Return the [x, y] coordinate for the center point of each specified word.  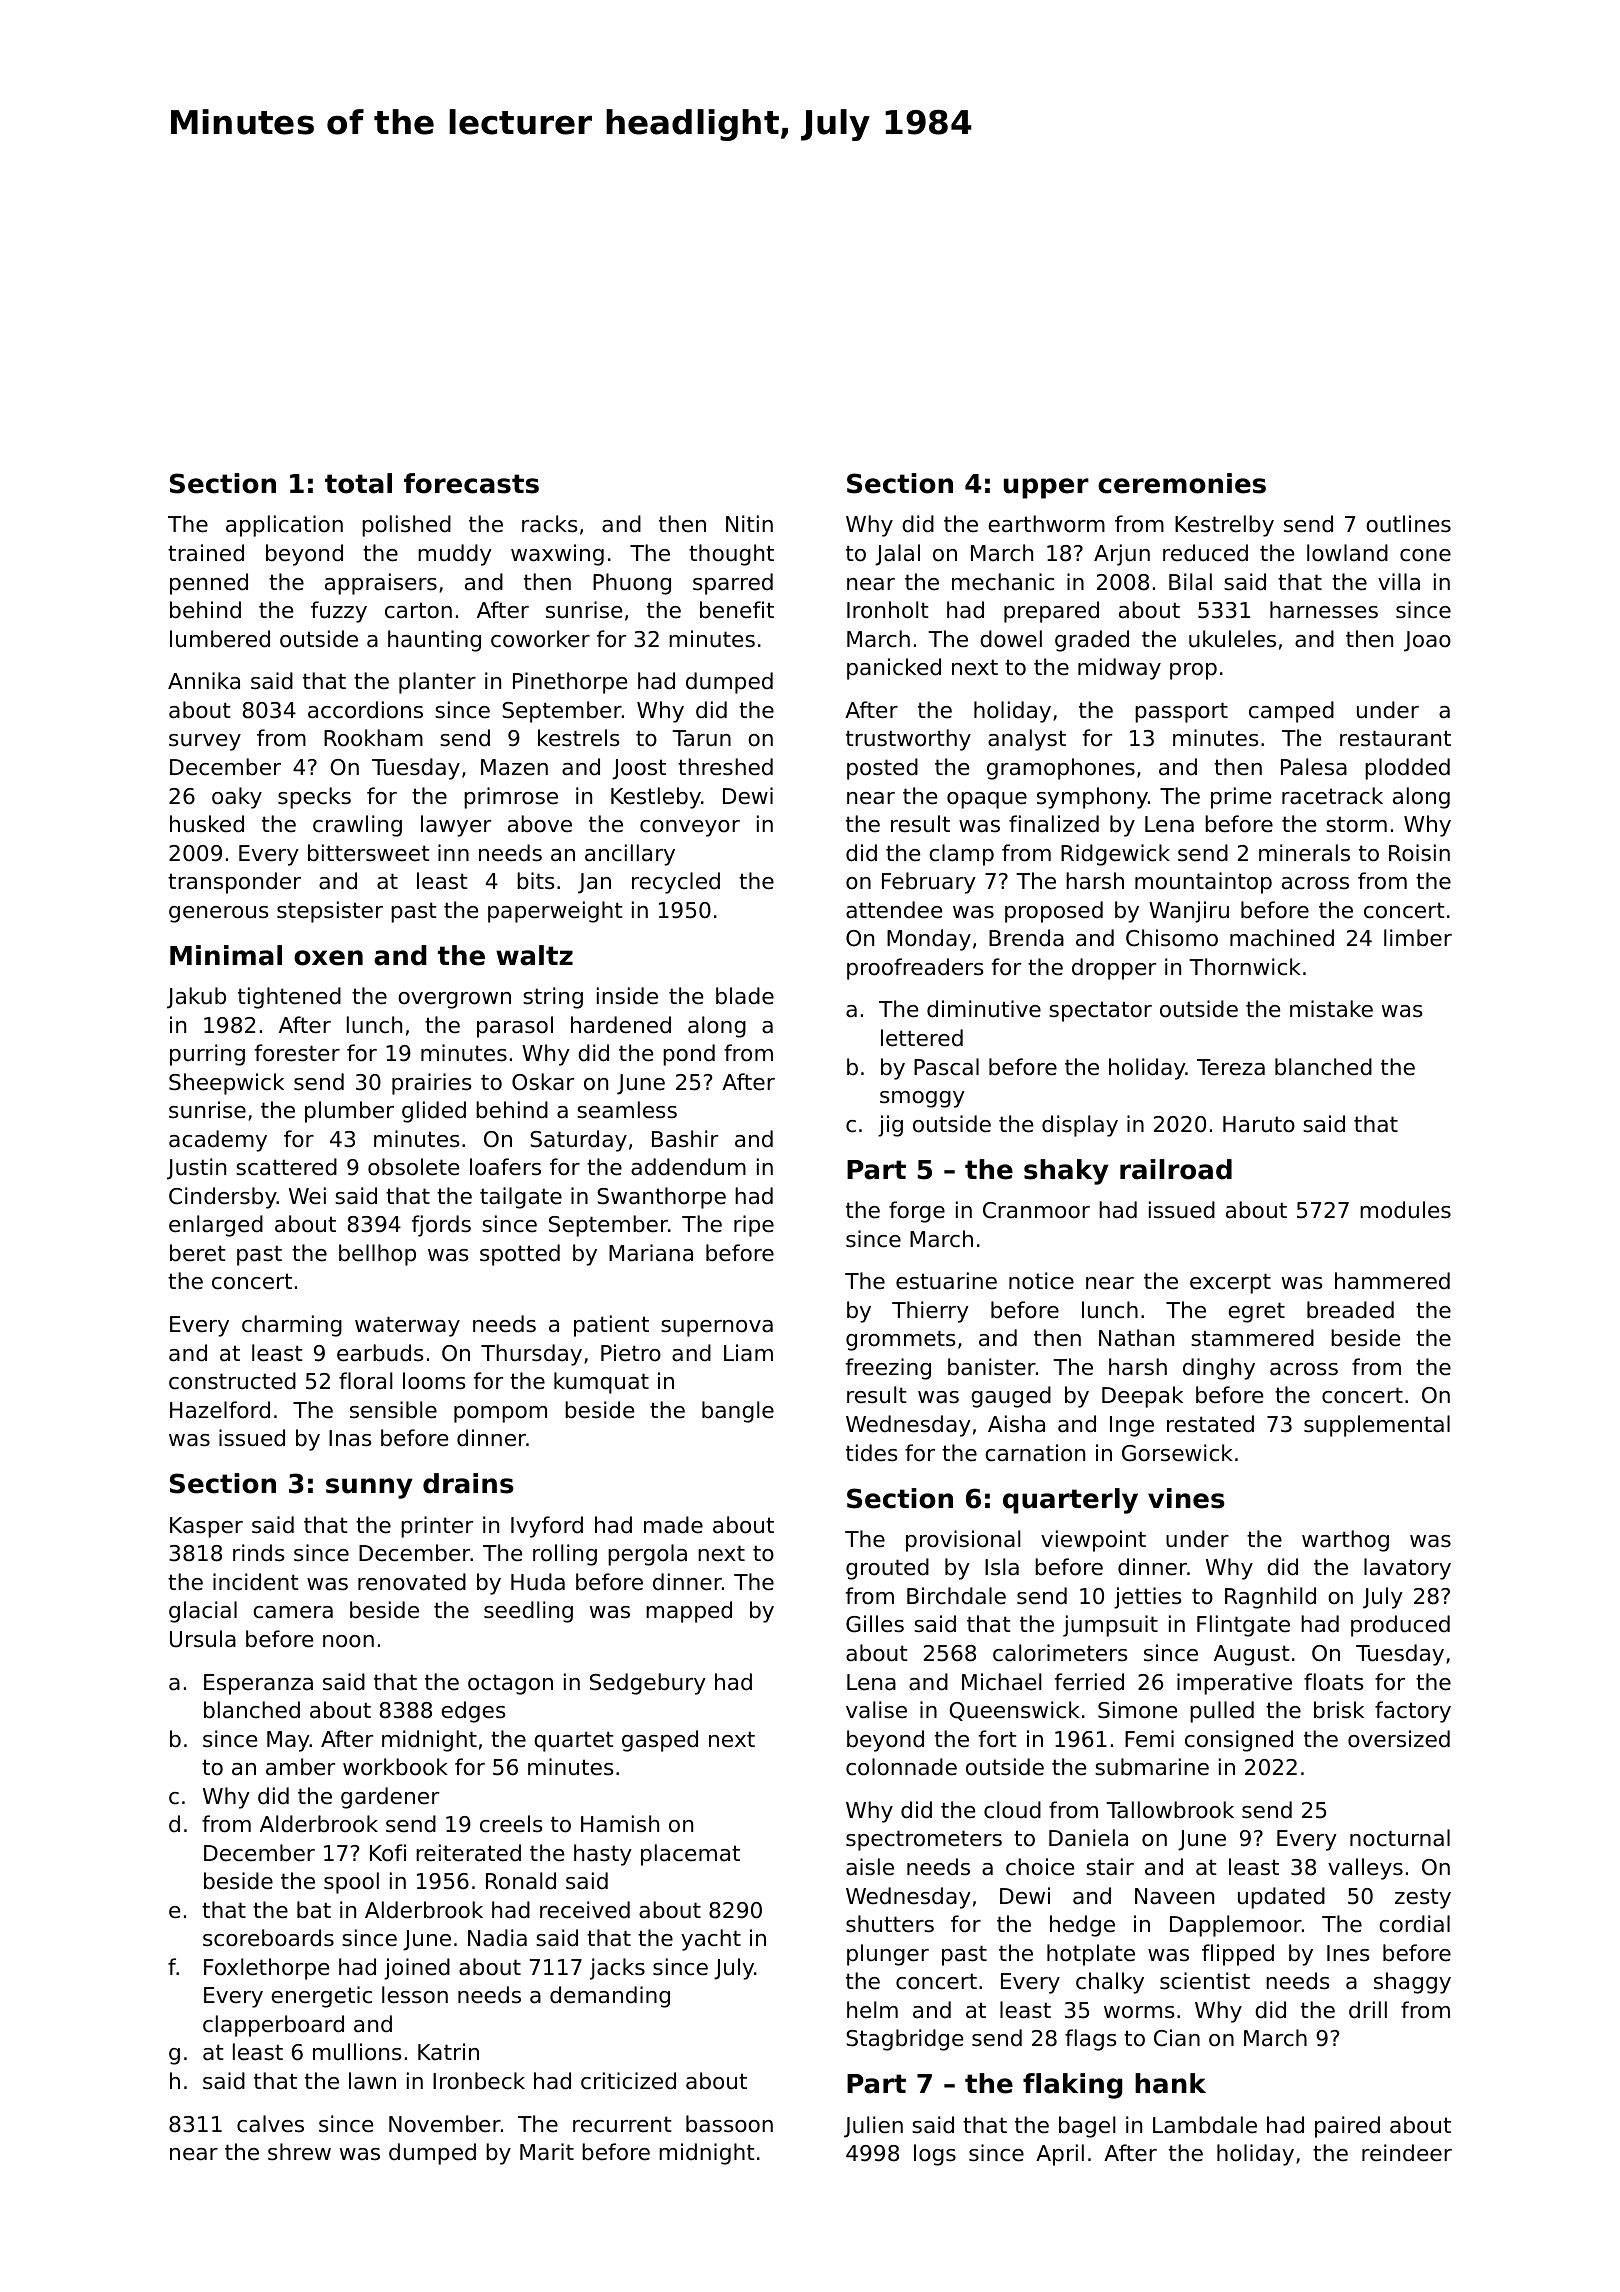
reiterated [468, 1853]
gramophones [1061, 769]
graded [1092, 641]
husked [207, 824]
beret [198, 1253]
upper [1046, 488]
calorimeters [1060, 1653]
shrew [299, 2152]
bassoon [729, 2124]
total [358, 483]
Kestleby [656, 798]
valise [876, 1710]
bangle [738, 1412]
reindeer [1407, 2153]
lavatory [1407, 1569]
